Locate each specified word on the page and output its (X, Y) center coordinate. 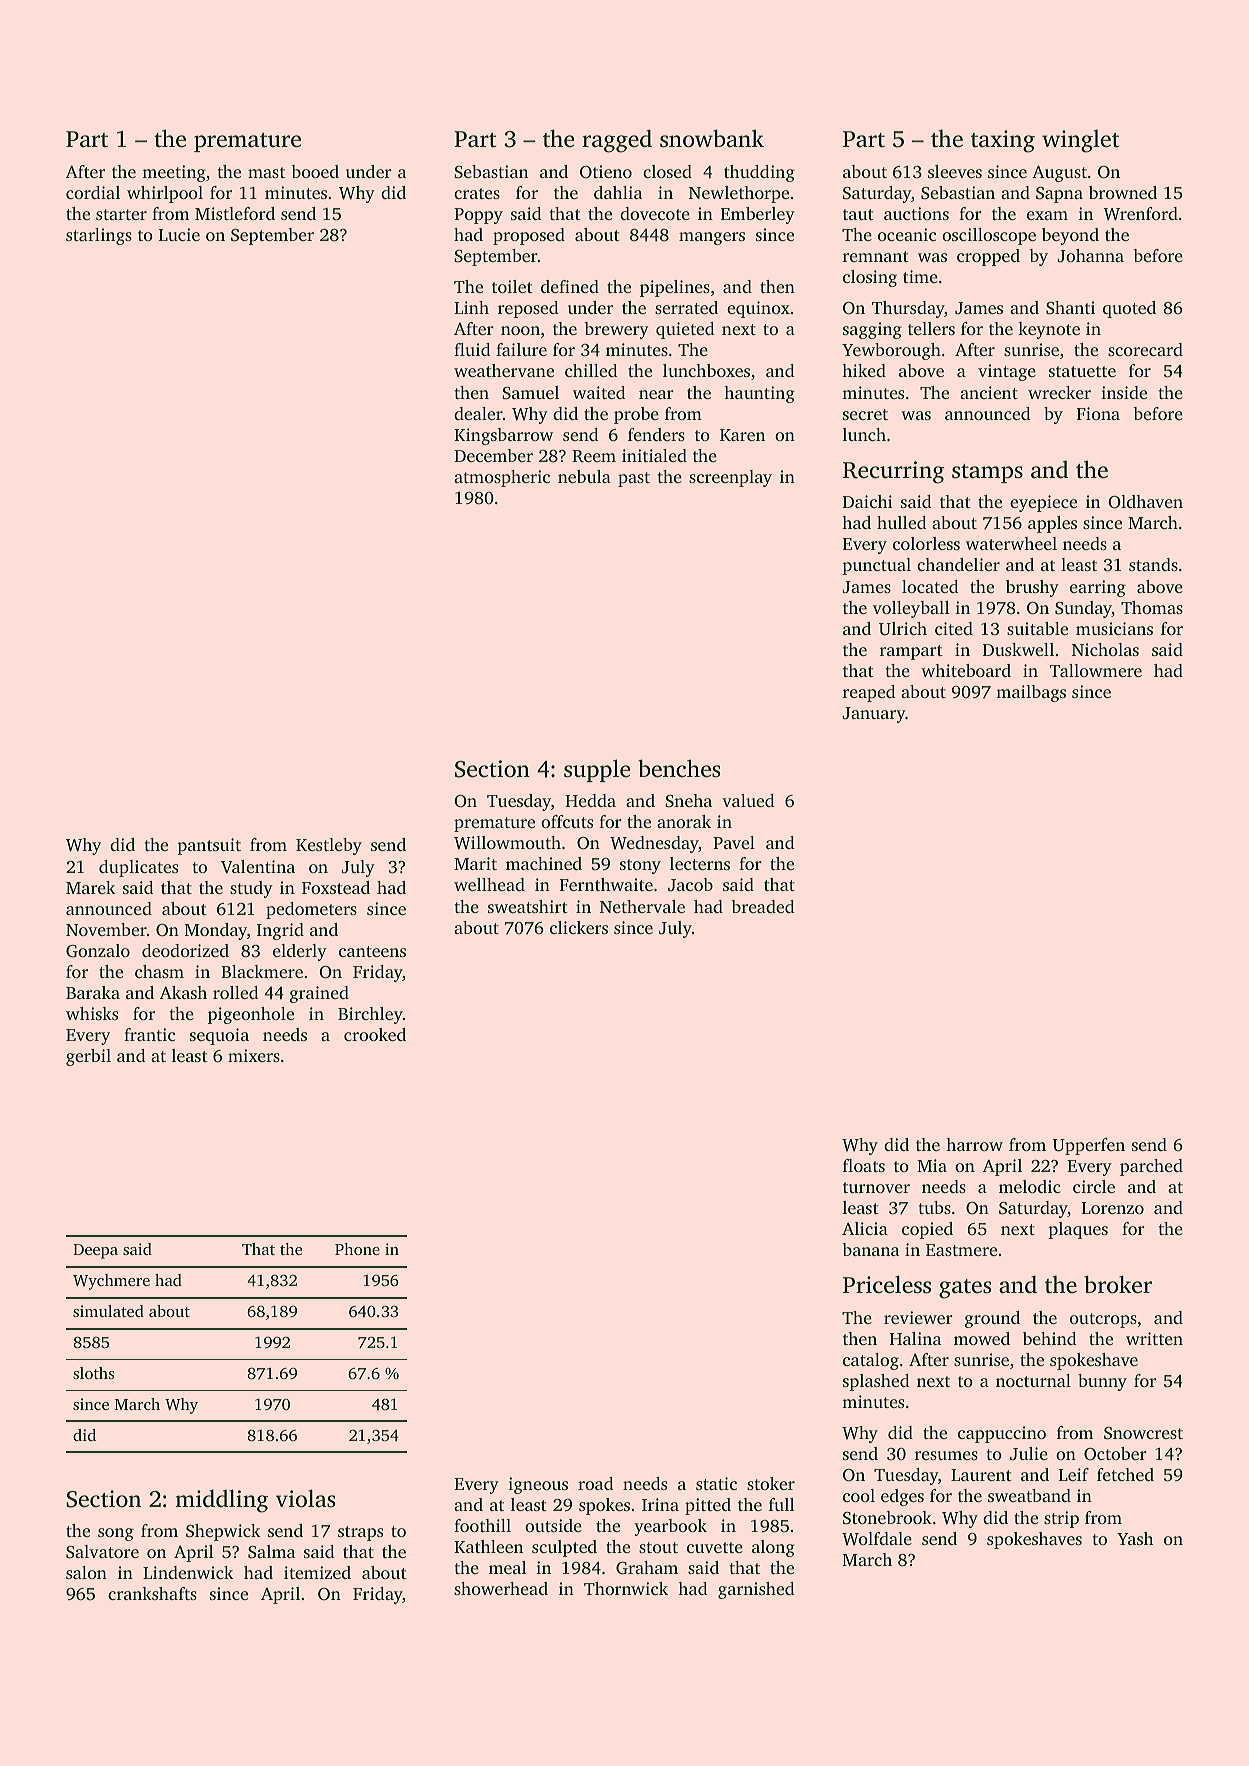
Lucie (179, 234)
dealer (478, 413)
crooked (375, 1034)
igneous (538, 1485)
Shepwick (223, 1532)
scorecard (1145, 349)
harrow (974, 1144)
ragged (617, 141)
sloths (93, 1373)
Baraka (93, 992)
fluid (472, 349)
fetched (1125, 1474)
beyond (1070, 236)
